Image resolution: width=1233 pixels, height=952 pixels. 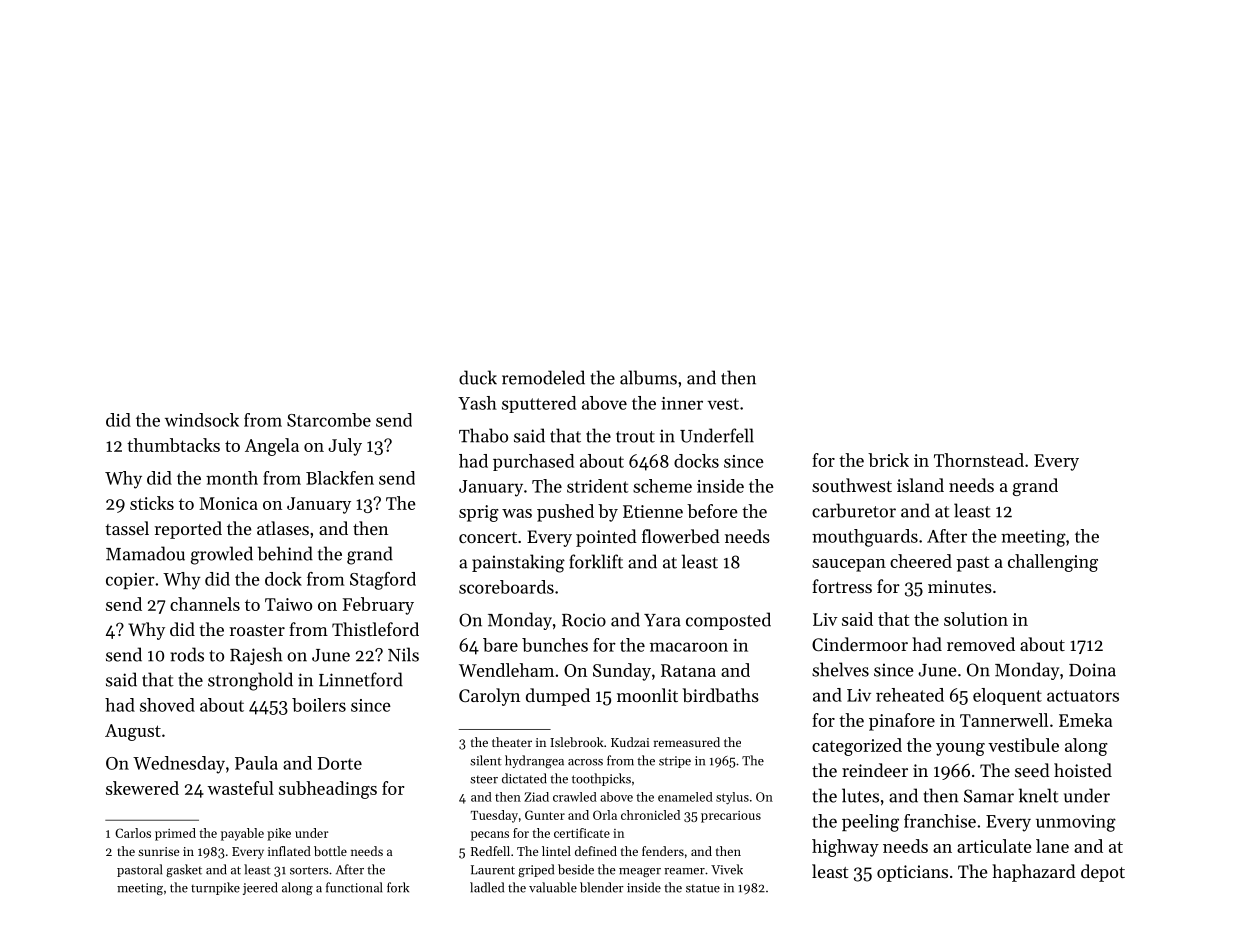 I want to click on Thornstead, so click(x=979, y=460).
